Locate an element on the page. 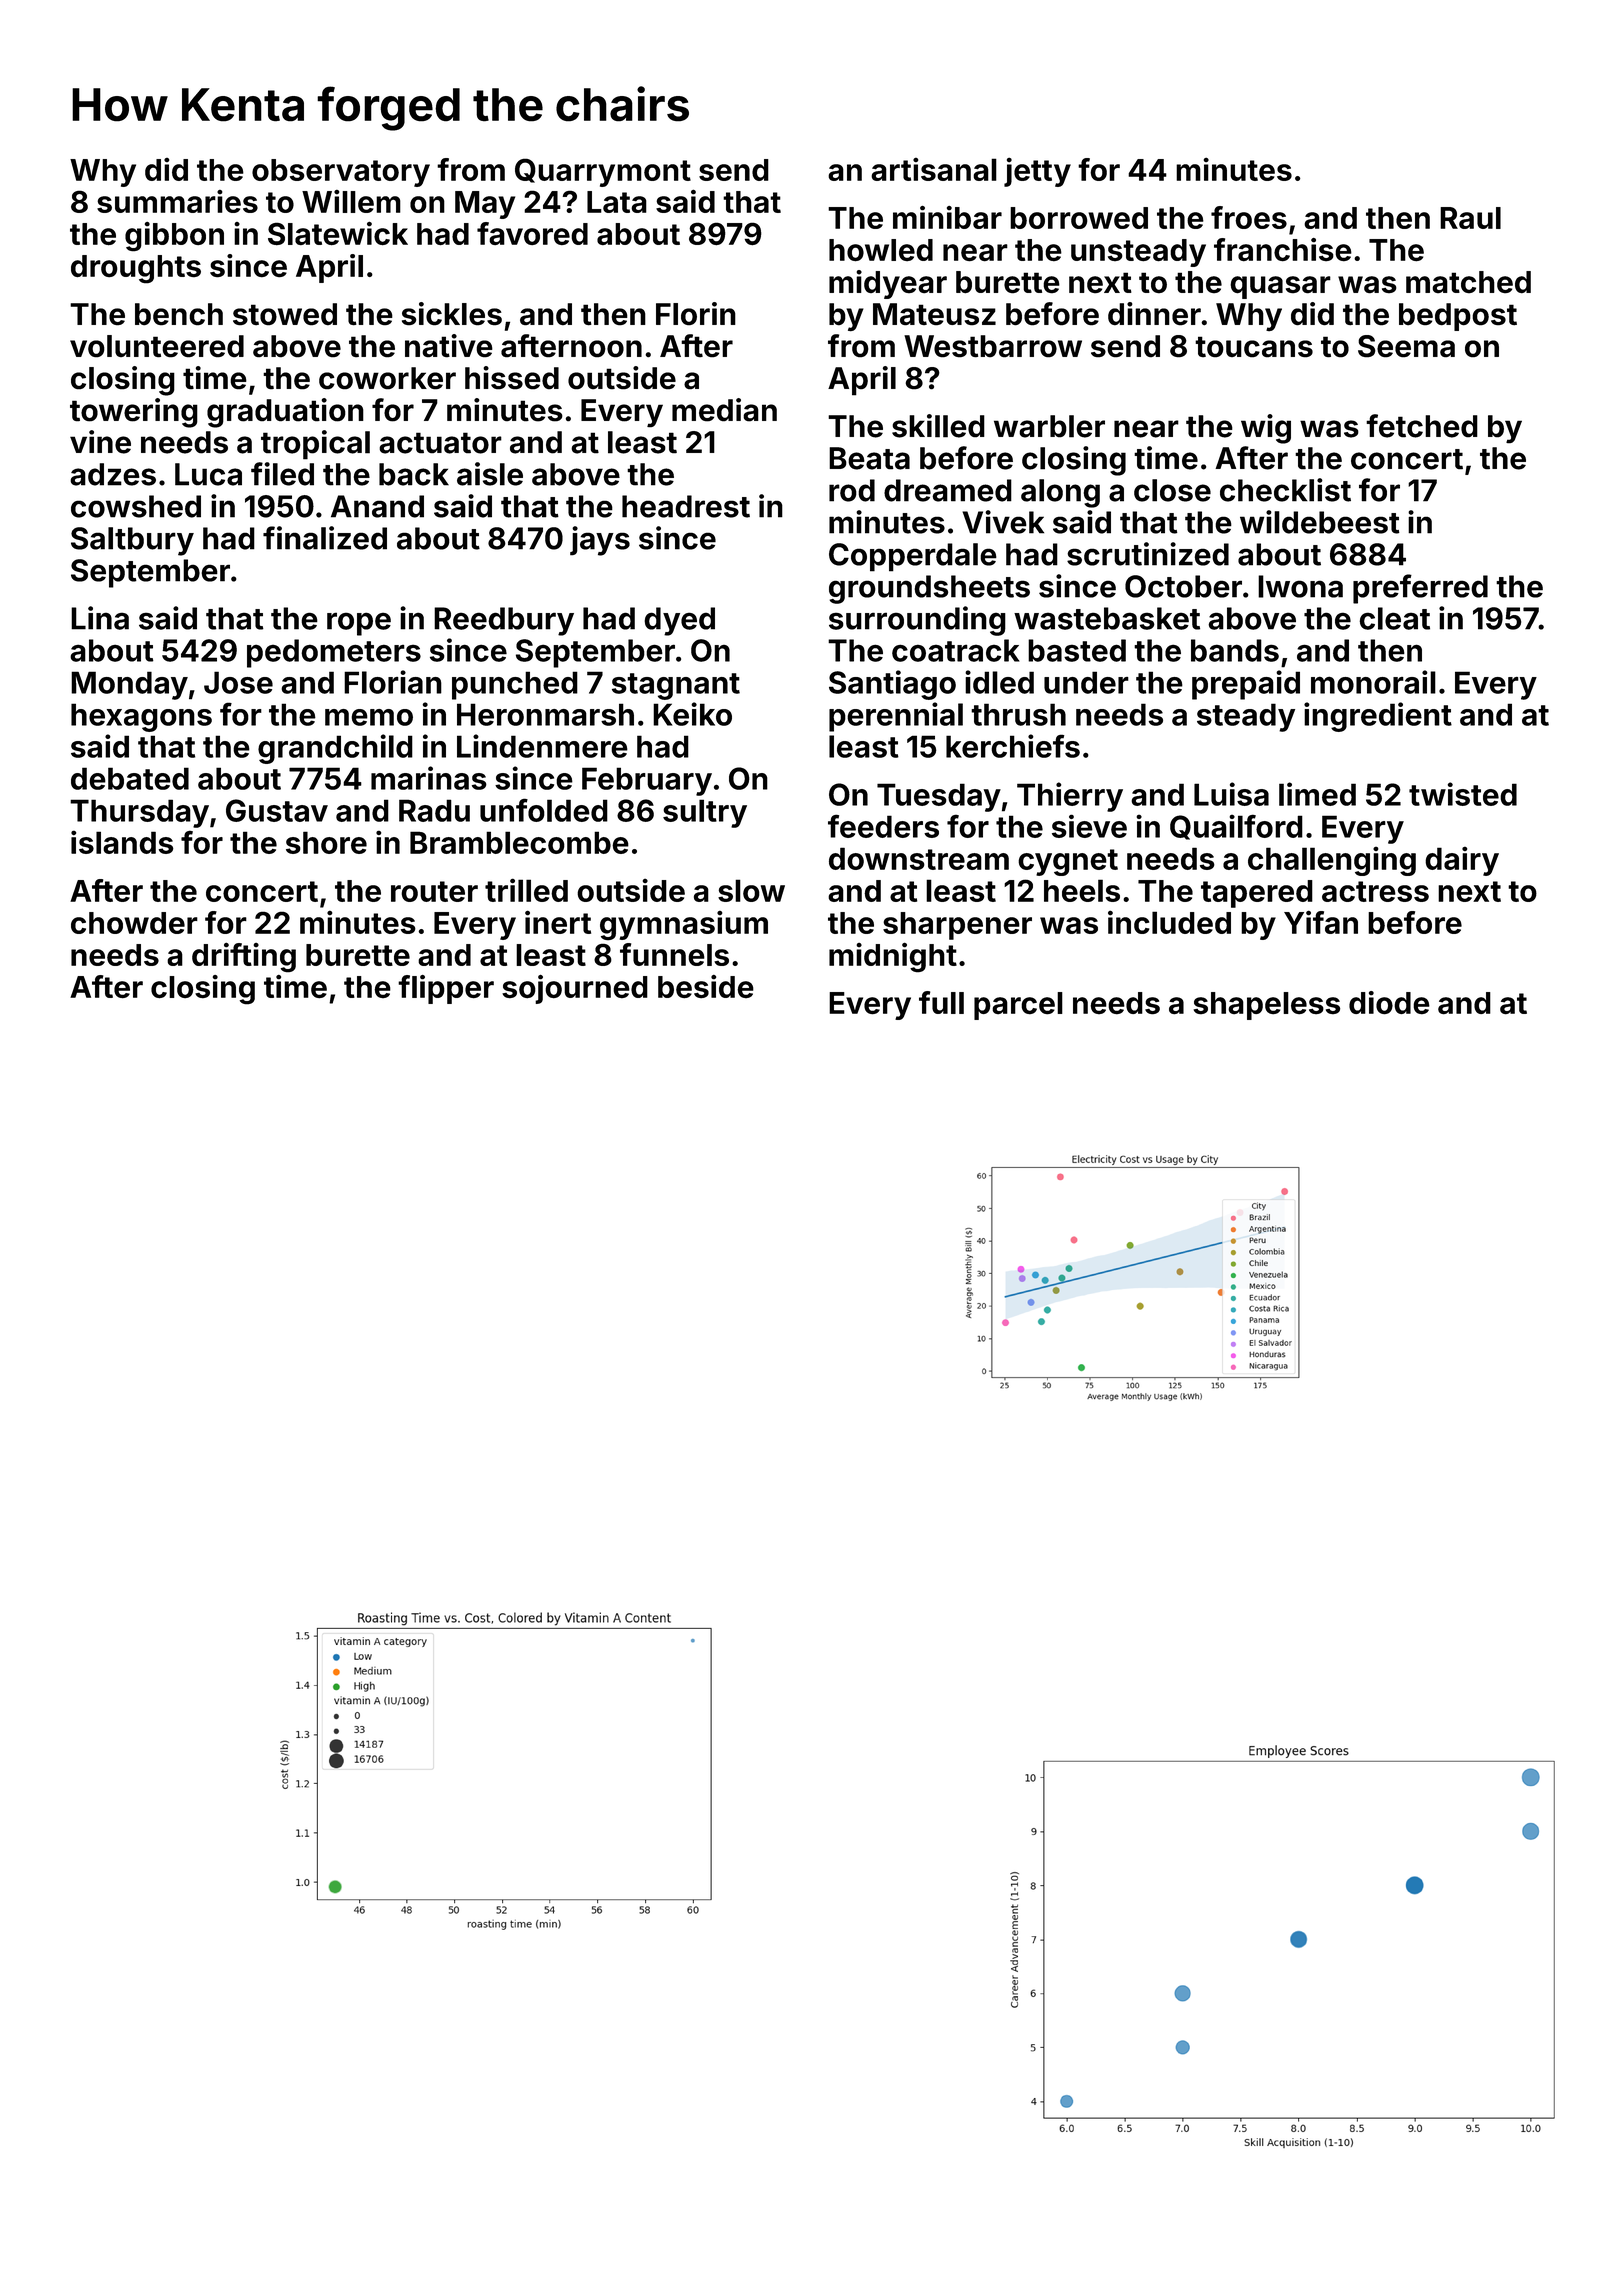 Image resolution: width=1620 pixels, height=2292 pixels. close is located at coordinates (1172, 490).
